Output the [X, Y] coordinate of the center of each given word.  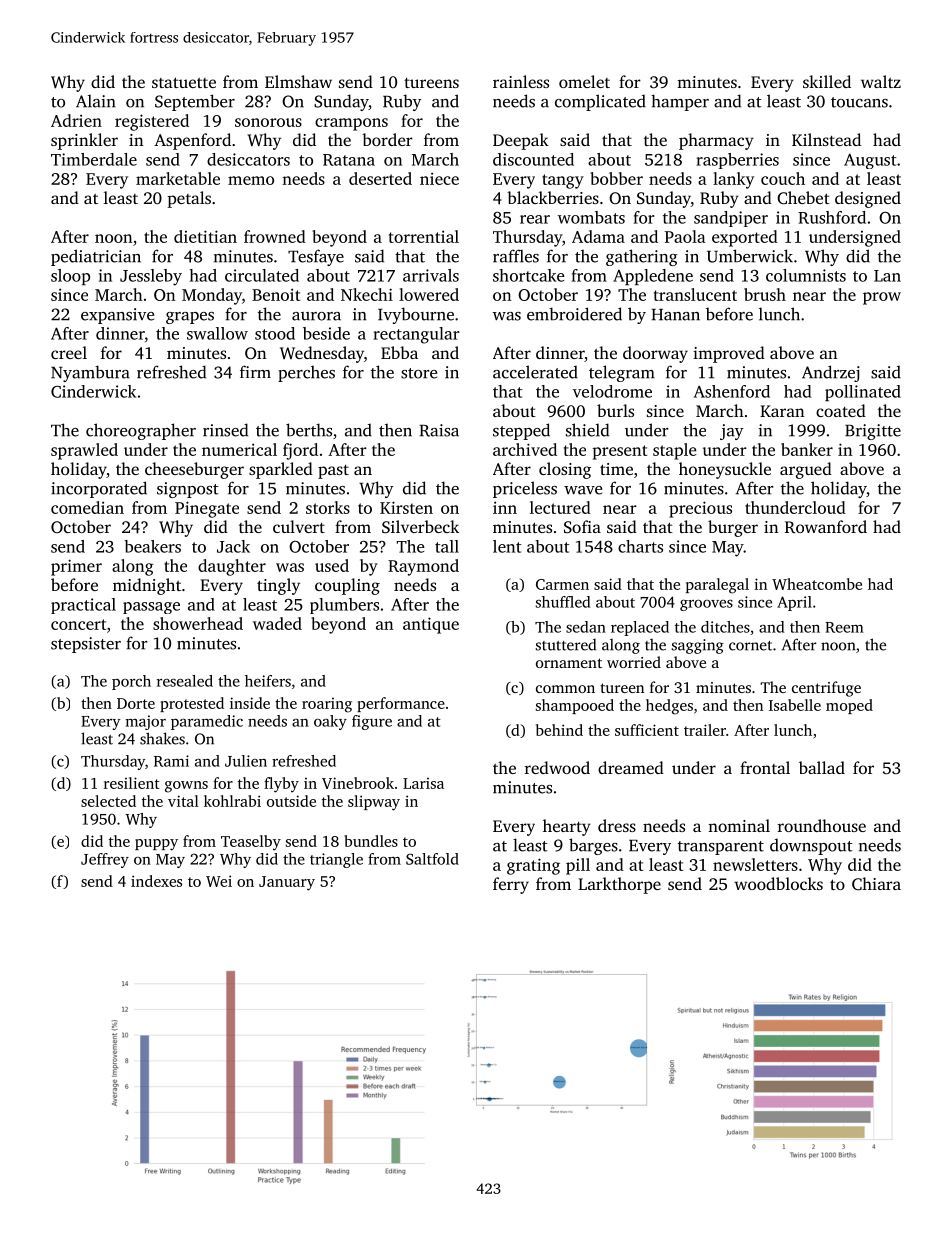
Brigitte [873, 432]
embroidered [574, 314]
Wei [219, 881]
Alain [96, 101]
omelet [584, 81]
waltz [881, 81]
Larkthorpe [619, 885]
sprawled [84, 451]
